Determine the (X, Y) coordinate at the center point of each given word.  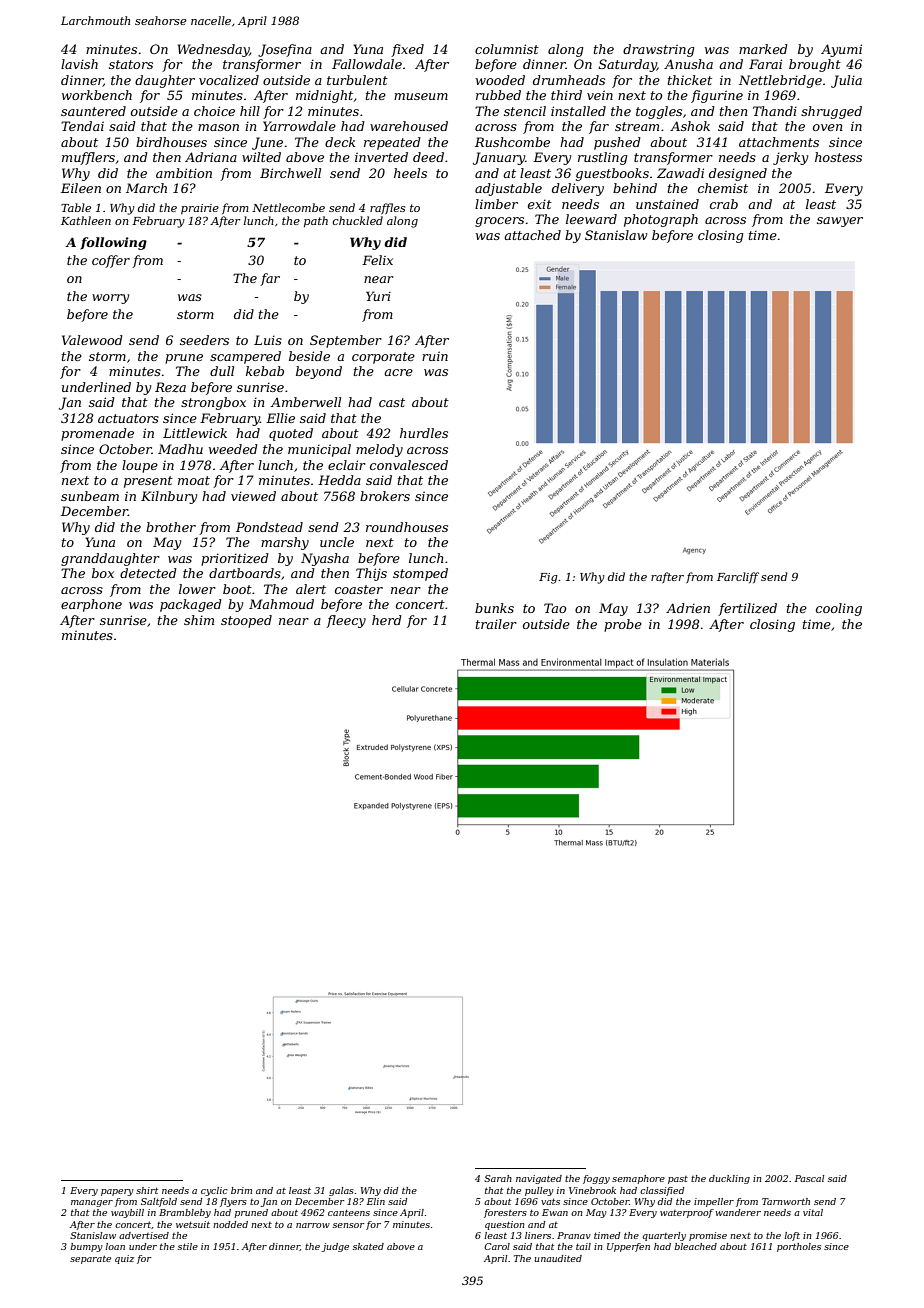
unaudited (558, 1258)
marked (763, 49)
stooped (246, 621)
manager (92, 1203)
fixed (407, 50)
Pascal (810, 1178)
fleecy (346, 621)
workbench (97, 95)
